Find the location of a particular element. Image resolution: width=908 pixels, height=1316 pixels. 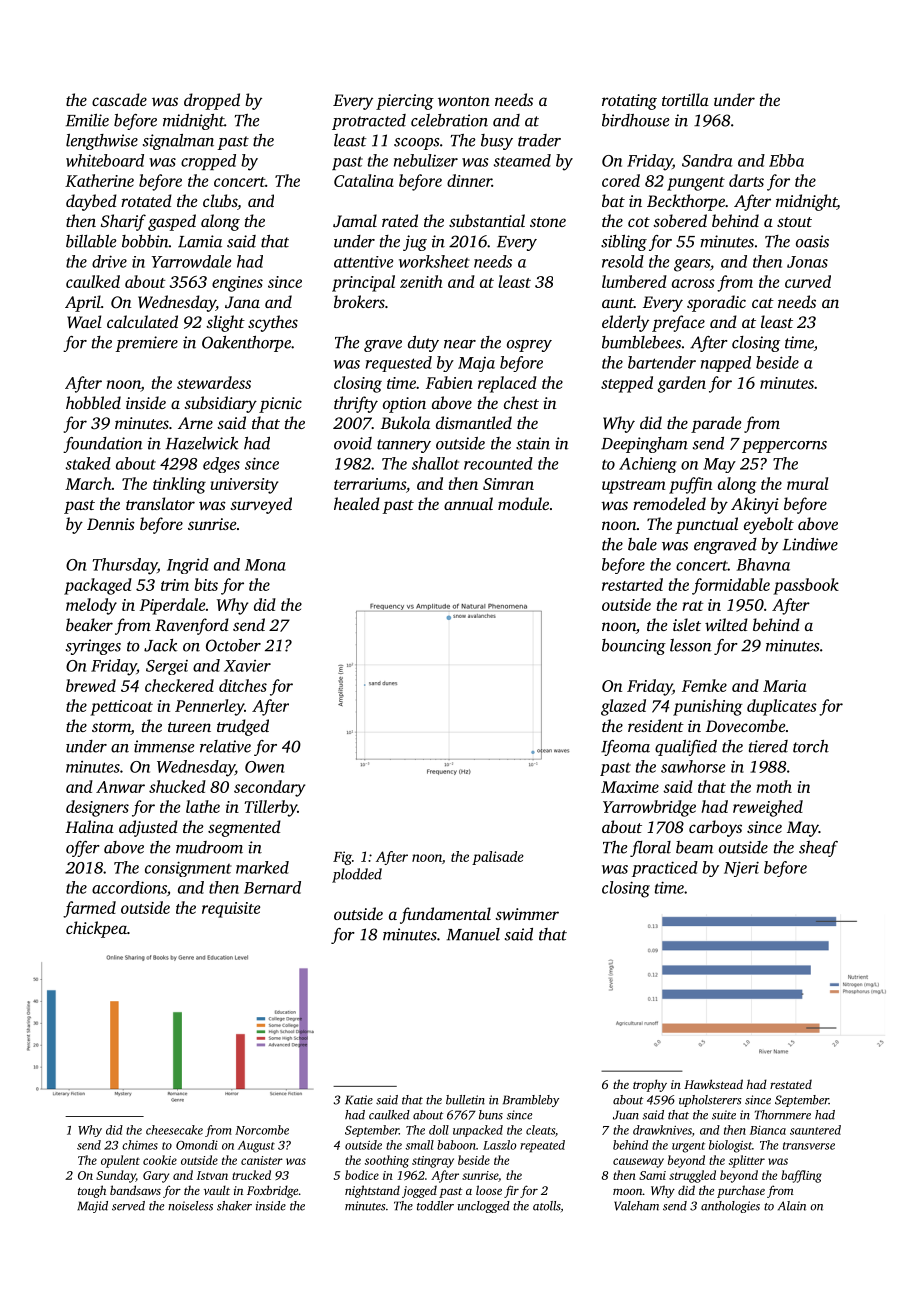

formidable is located at coordinates (731, 586).
